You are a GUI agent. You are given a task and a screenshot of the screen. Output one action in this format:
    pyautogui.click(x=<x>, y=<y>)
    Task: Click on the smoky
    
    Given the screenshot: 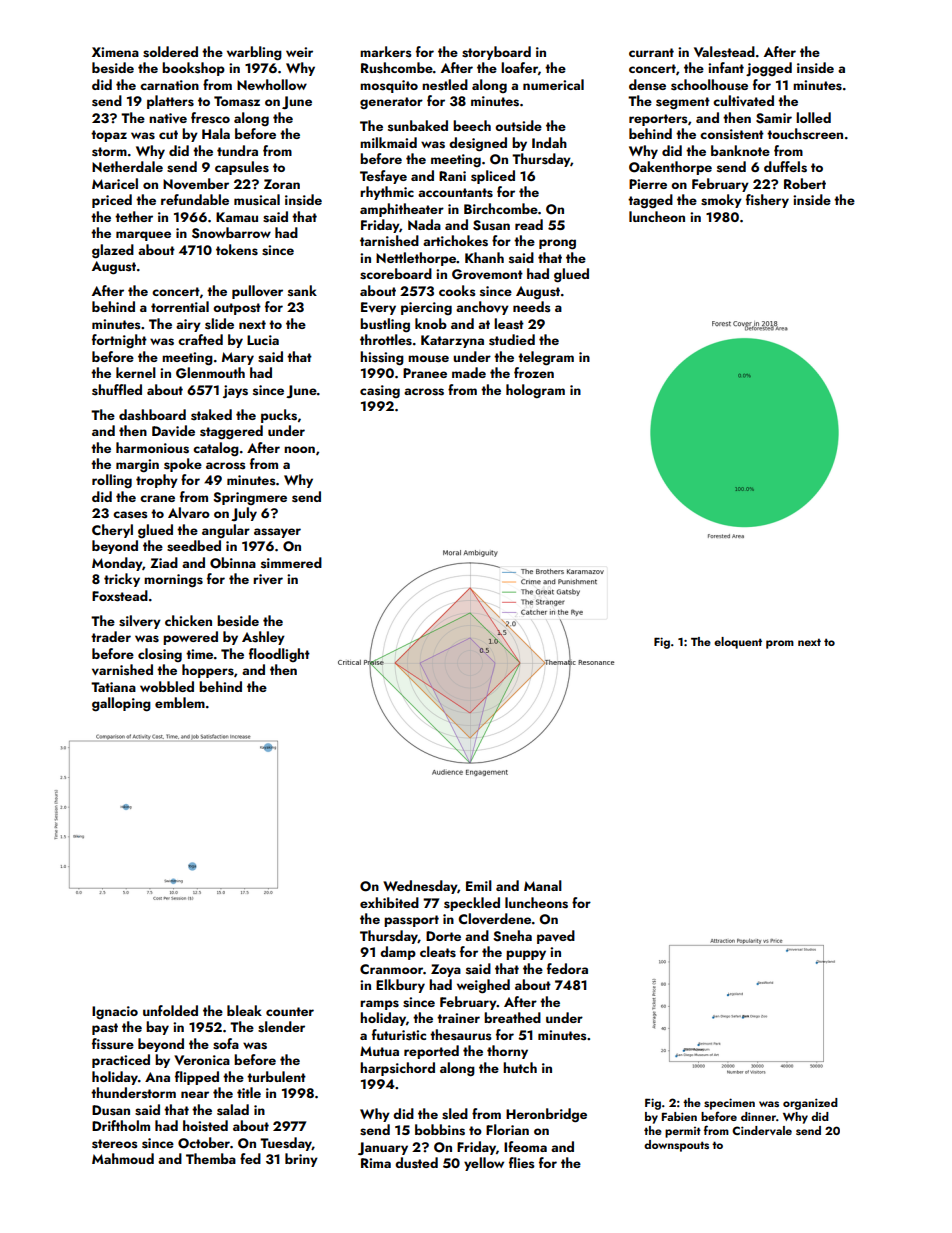 What is the action you would take?
    pyautogui.click(x=721, y=201)
